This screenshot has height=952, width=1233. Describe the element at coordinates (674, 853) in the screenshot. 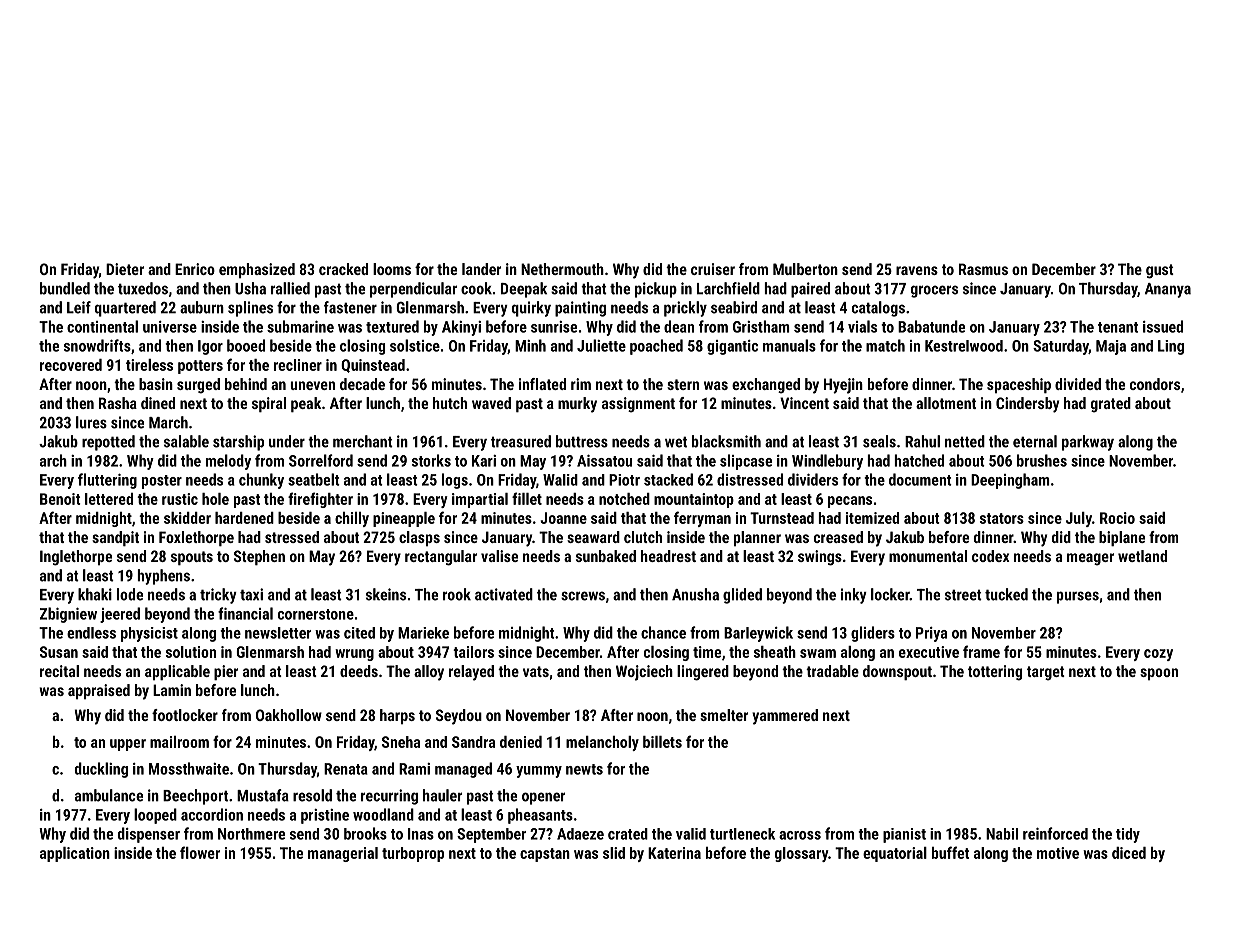

I see `Katerina` at that location.
